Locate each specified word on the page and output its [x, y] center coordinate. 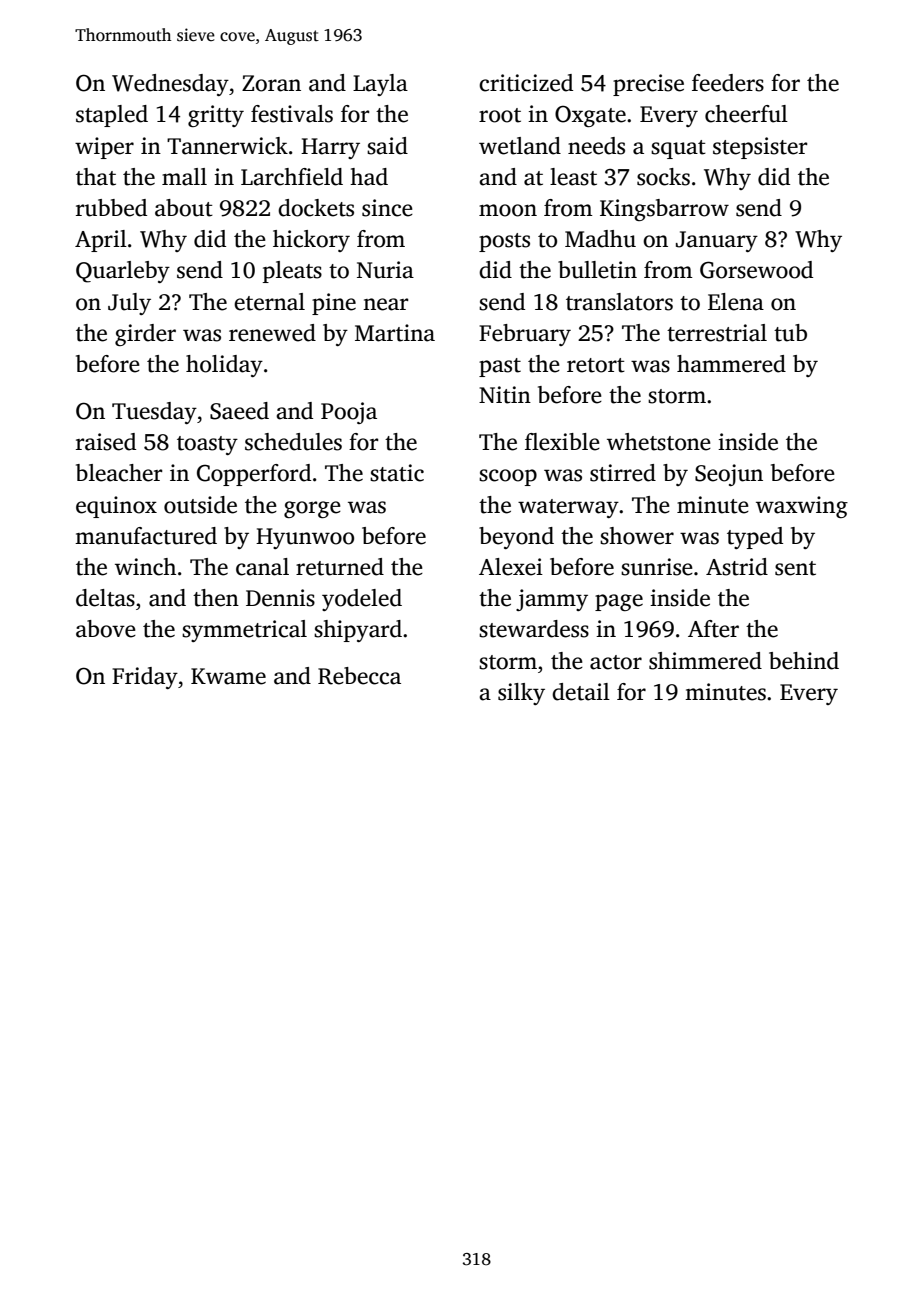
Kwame [228, 676]
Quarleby [123, 272]
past [500, 367]
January [717, 241]
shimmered [705, 661]
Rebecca [359, 676]
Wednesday [170, 85]
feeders [728, 83]
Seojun [729, 475]
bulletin [597, 270]
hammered [731, 364]
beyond [516, 538]
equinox [116, 507]
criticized [526, 83]
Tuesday [154, 413]
